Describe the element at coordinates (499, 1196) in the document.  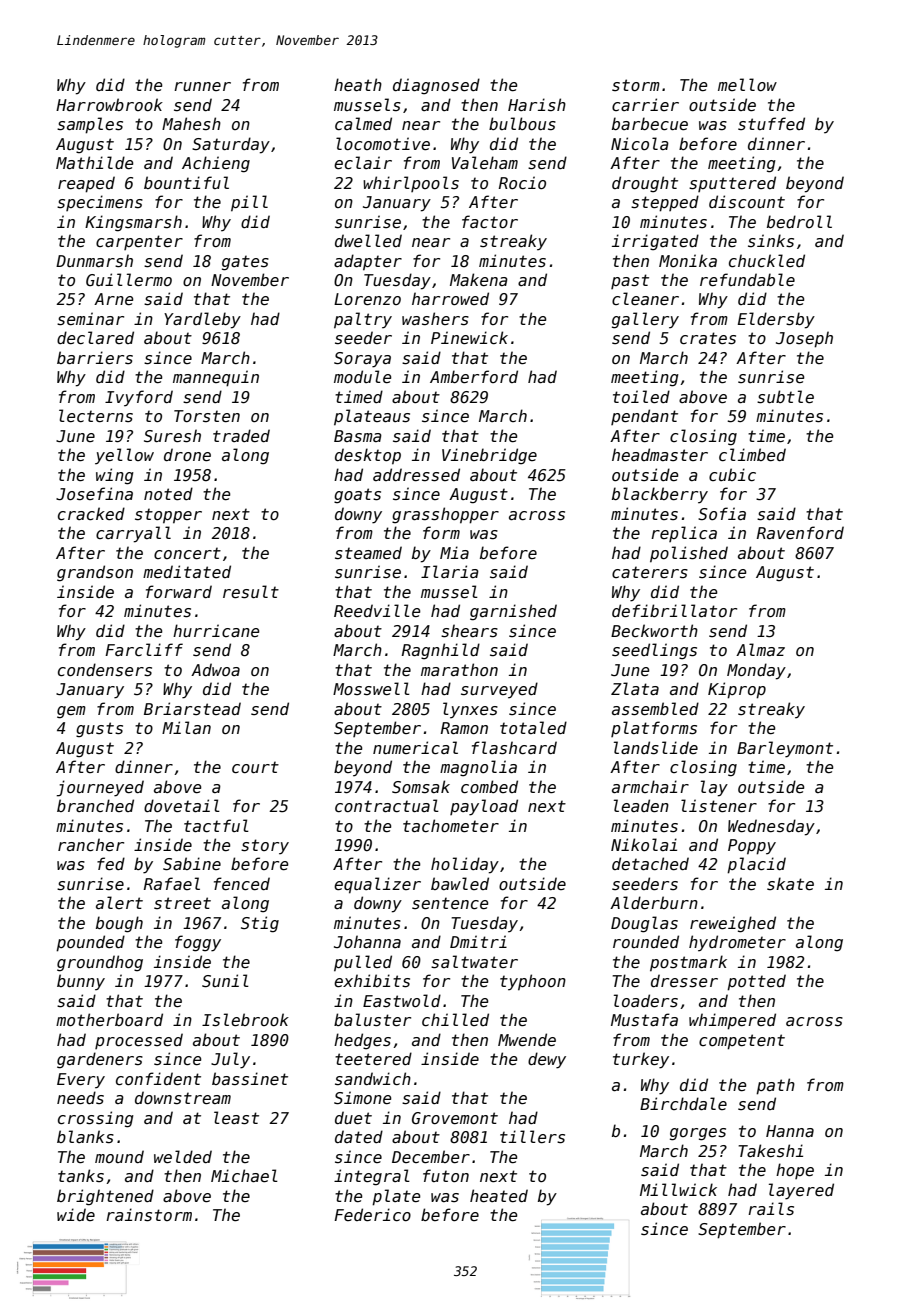
I see `heated` at that location.
